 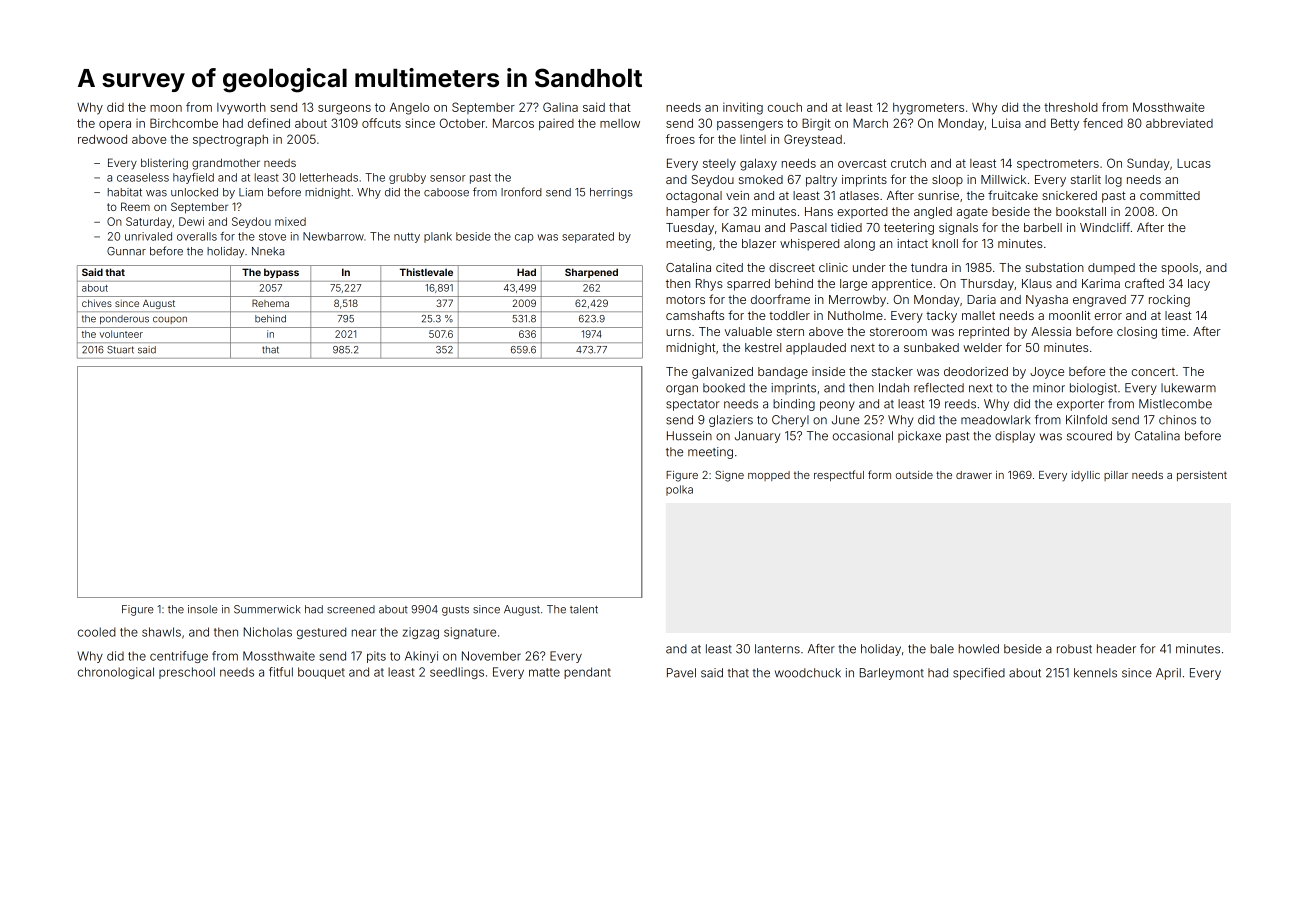 What do you see at coordinates (682, 390) in the screenshot?
I see `organ` at bounding box center [682, 390].
